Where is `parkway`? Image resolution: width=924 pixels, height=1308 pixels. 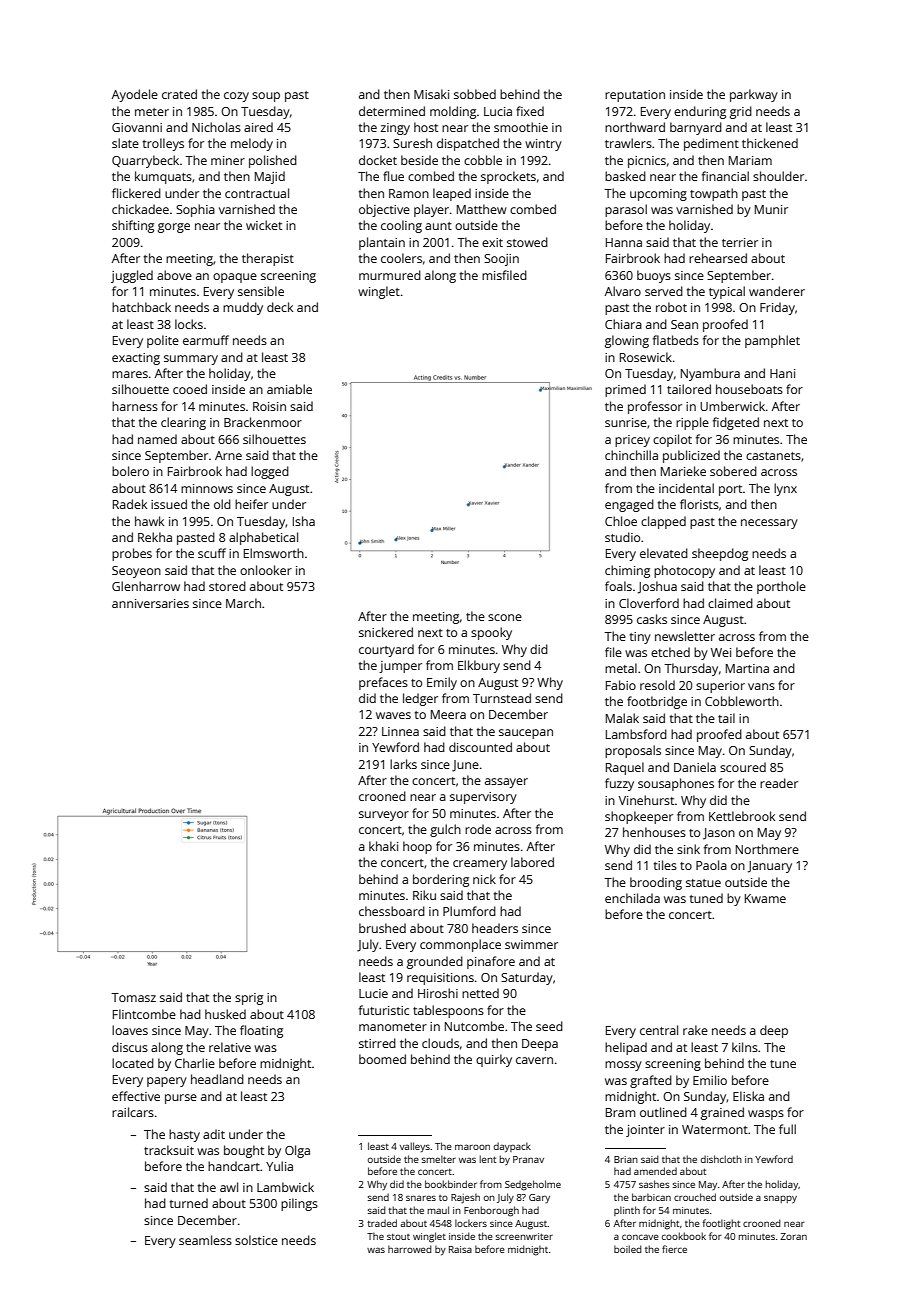
parkway is located at coordinates (754, 95).
